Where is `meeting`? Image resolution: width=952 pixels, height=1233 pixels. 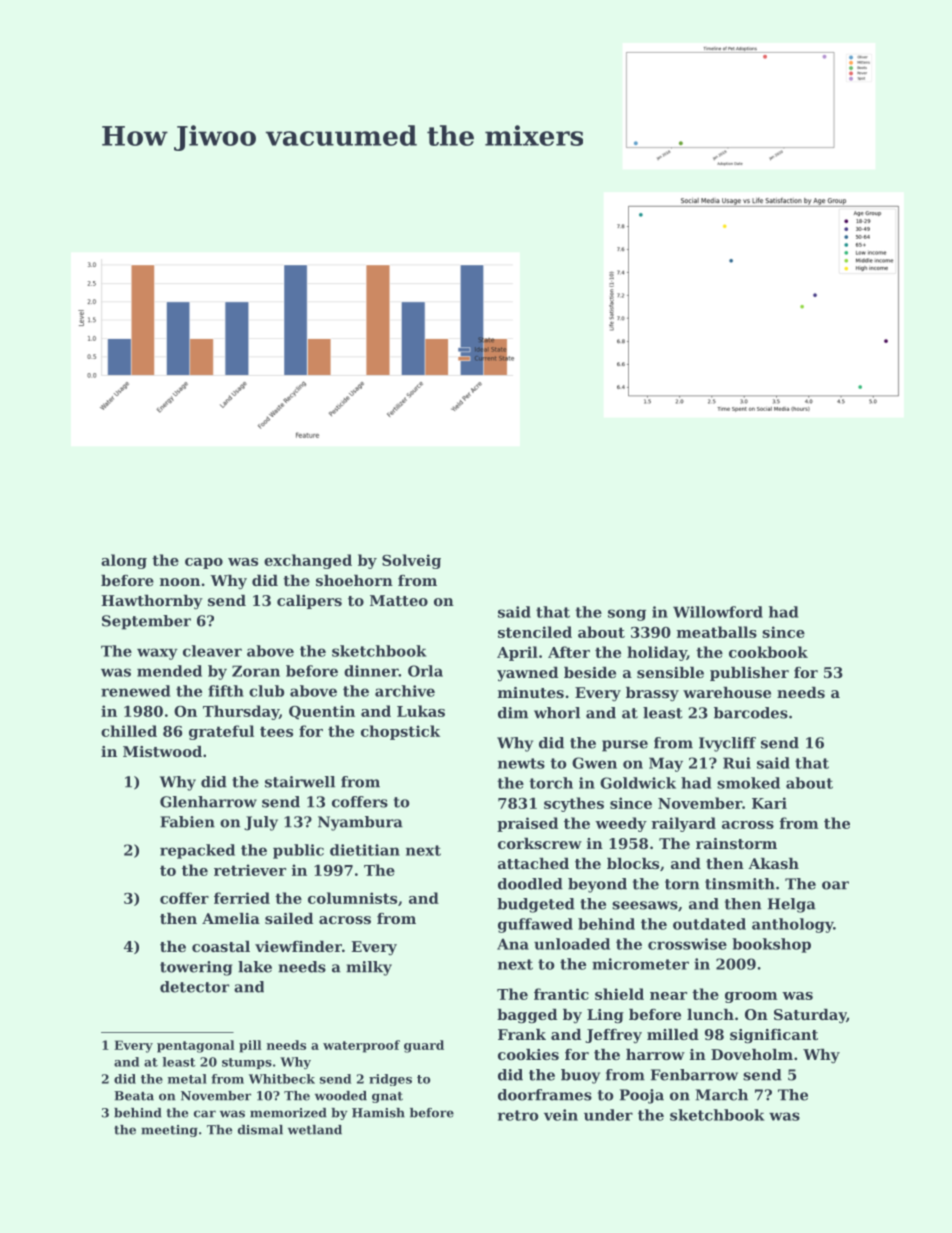
meeting is located at coordinates (169, 1131).
